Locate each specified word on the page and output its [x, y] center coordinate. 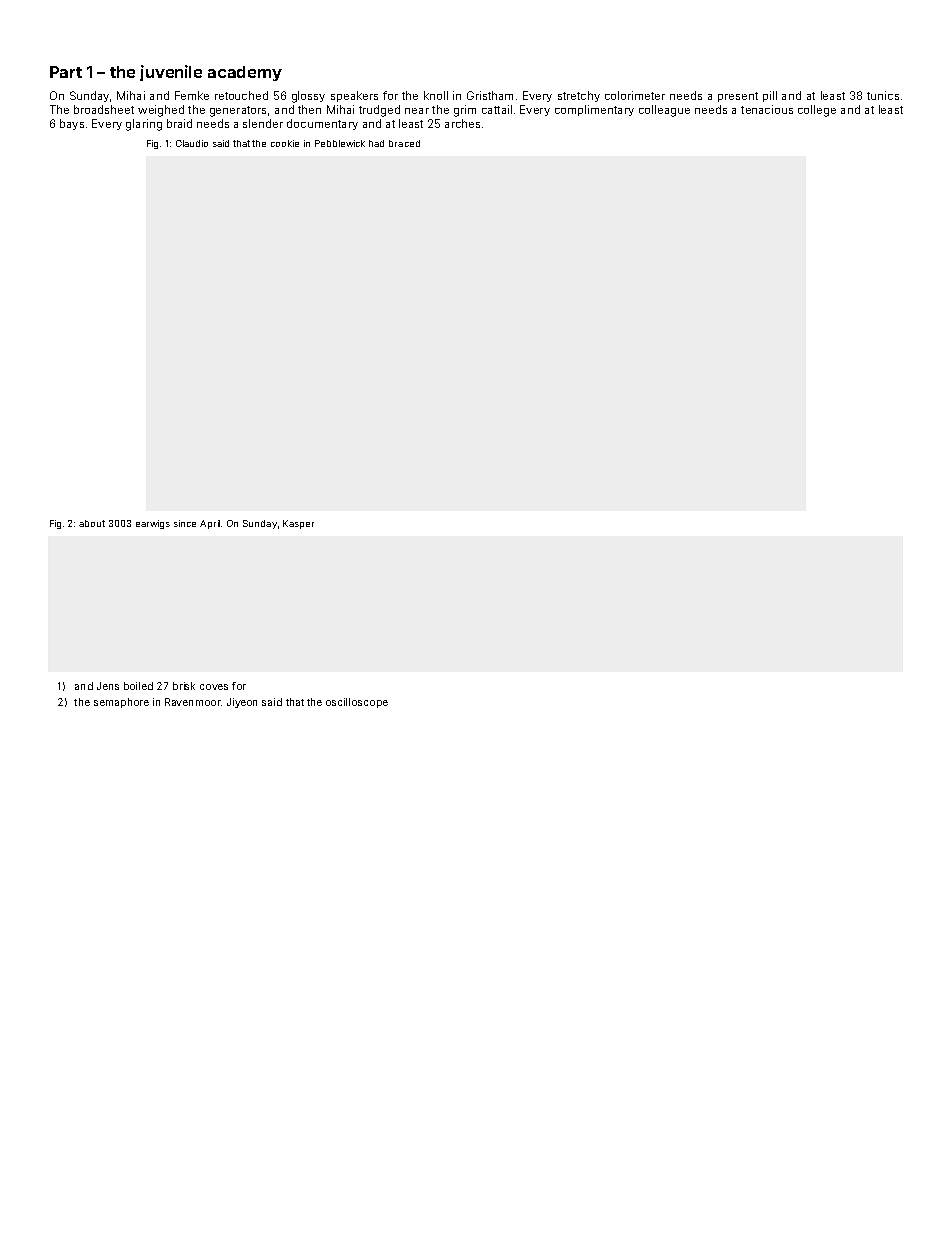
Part [66, 72]
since [185, 523]
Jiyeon [242, 703]
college [817, 111]
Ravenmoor [193, 702]
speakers [354, 96]
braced [404, 143]
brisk [184, 686]
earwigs [153, 524]
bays [72, 124]
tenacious [767, 109]
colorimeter [635, 95]
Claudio [192, 143]
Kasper [298, 524]
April [210, 524]
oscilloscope [357, 703]
